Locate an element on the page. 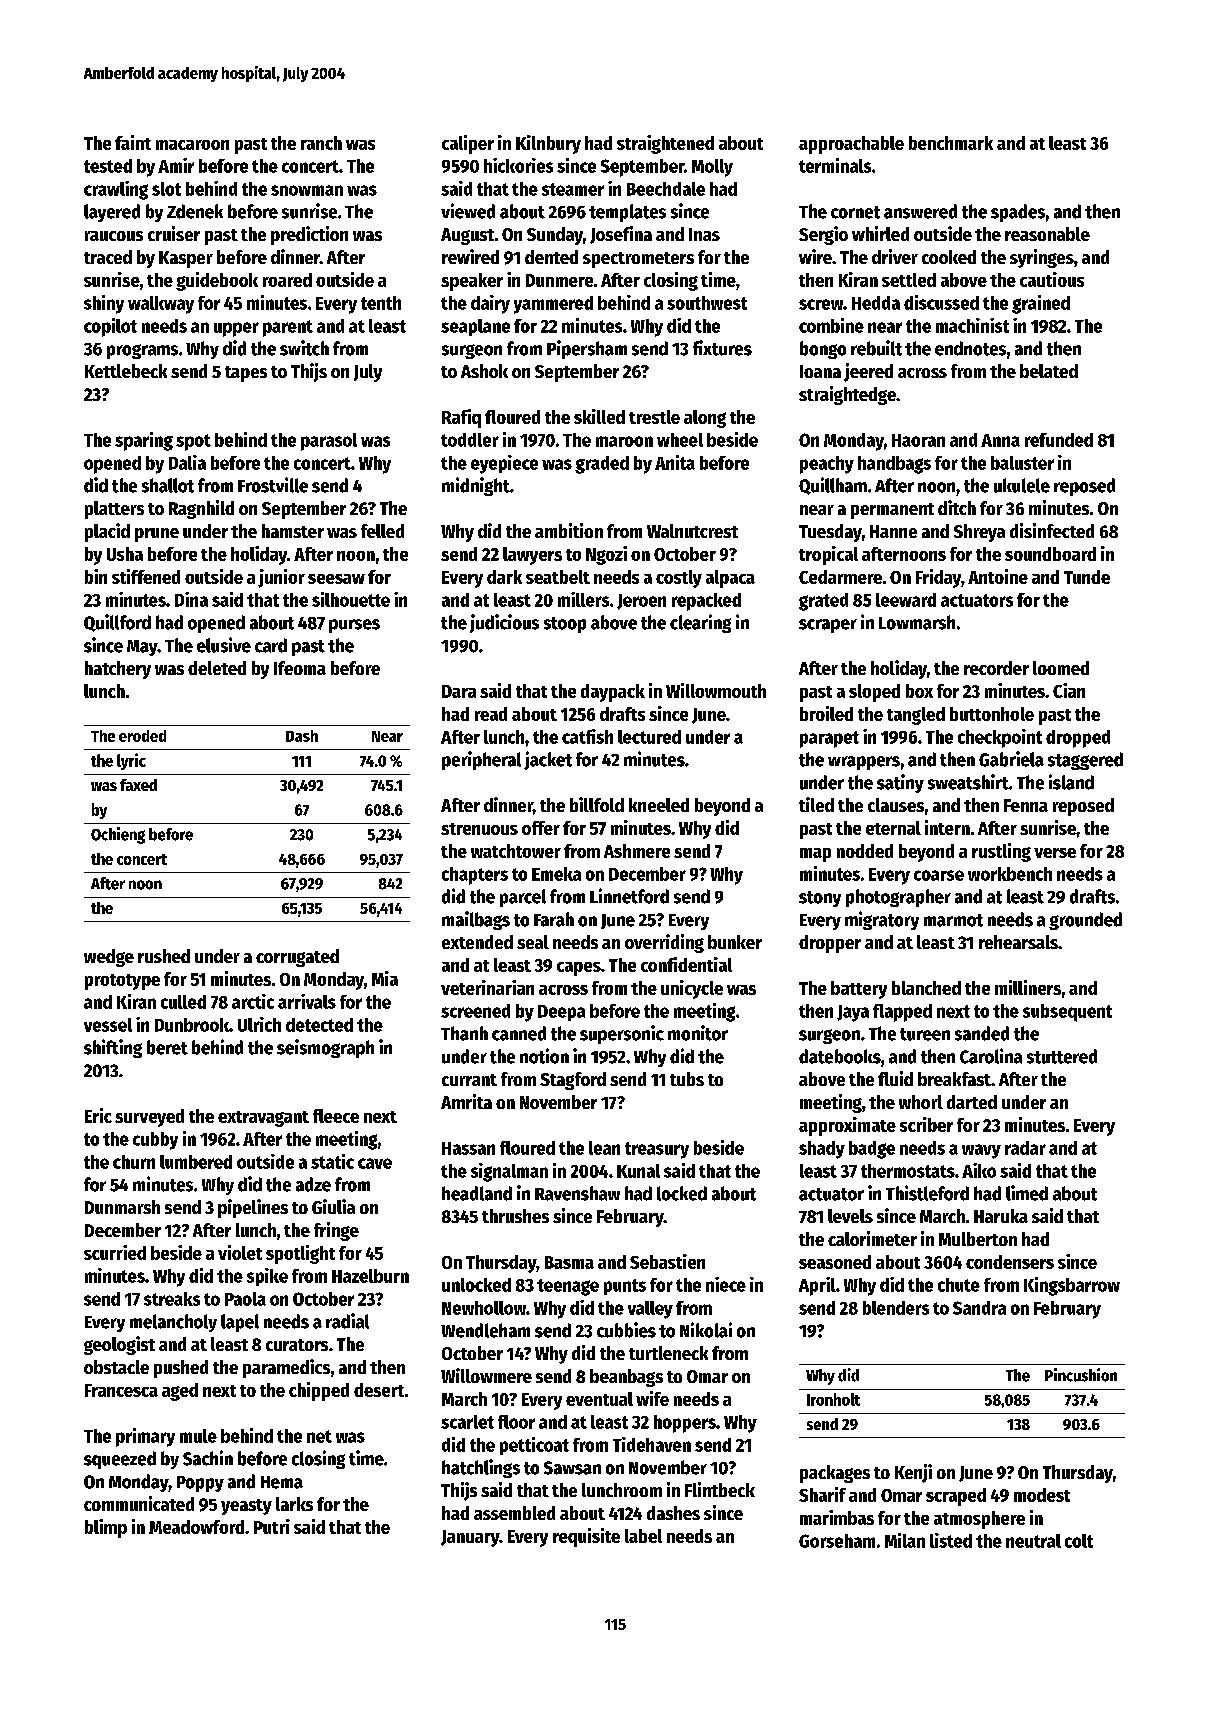 The width and height of the image is (1209, 1709). Ironholt is located at coordinates (833, 1399).
